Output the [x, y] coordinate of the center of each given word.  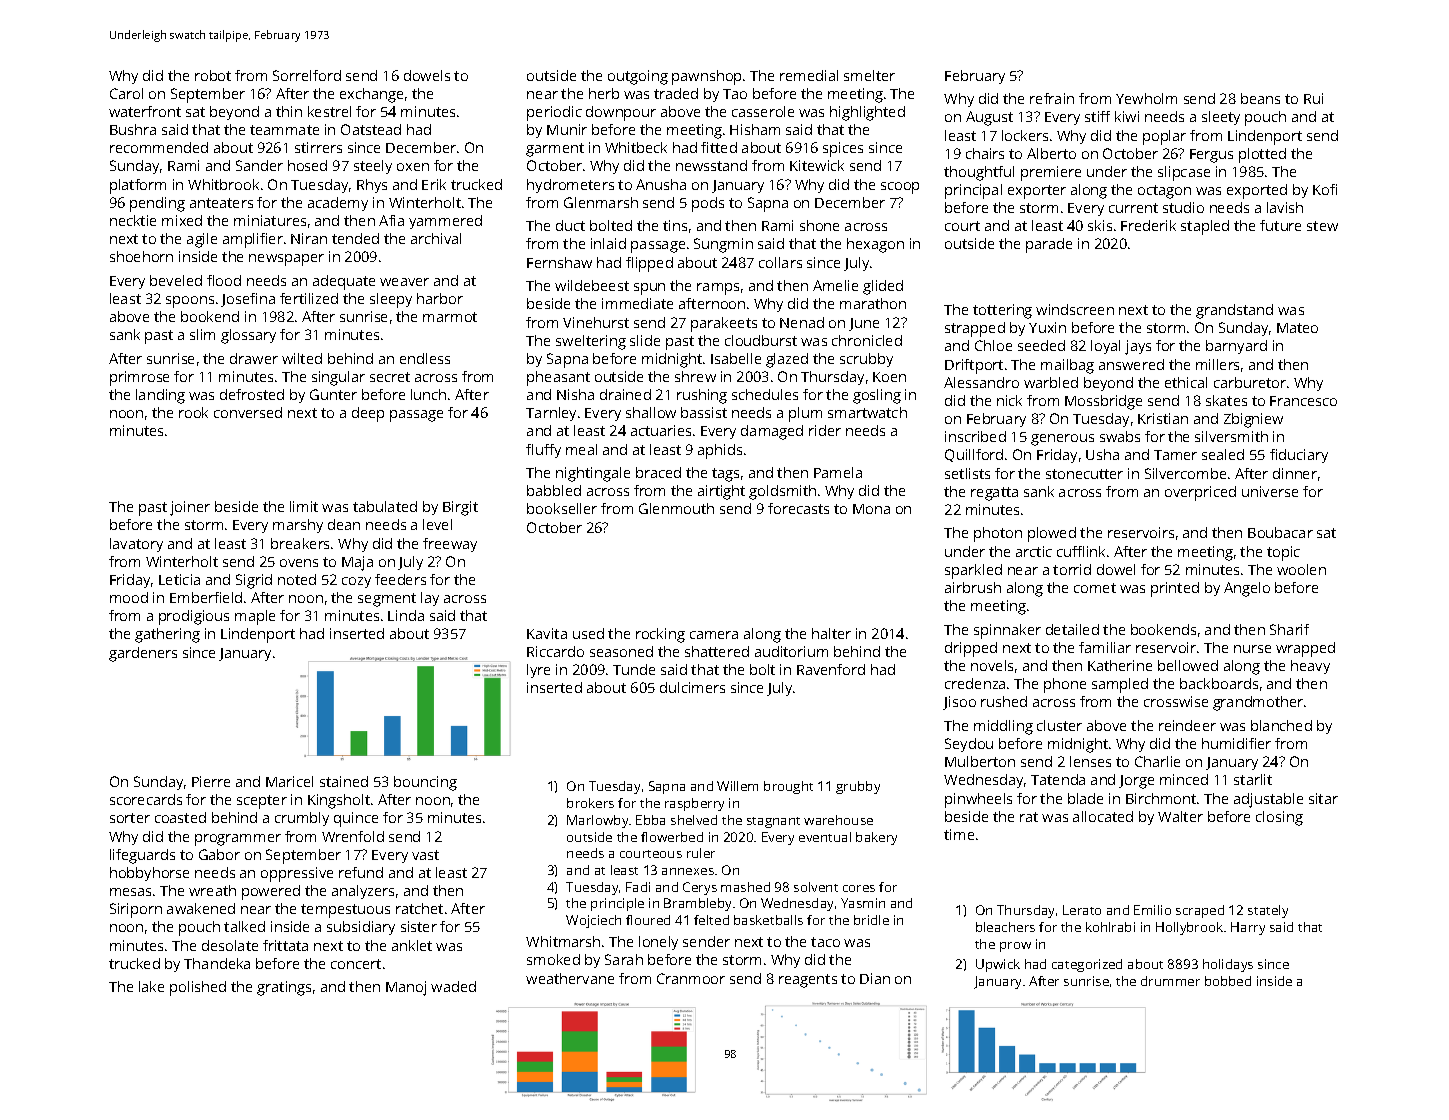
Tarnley [551, 414]
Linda [406, 615]
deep [368, 414]
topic [1283, 553]
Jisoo [959, 703]
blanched [1281, 725]
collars [780, 262]
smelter [869, 75]
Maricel [289, 781]
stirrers [318, 147]
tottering [1002, 311]
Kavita [547, 633]
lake [151, 986]
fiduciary [1299, 456]
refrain [1052, 98]
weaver [404, 282]
